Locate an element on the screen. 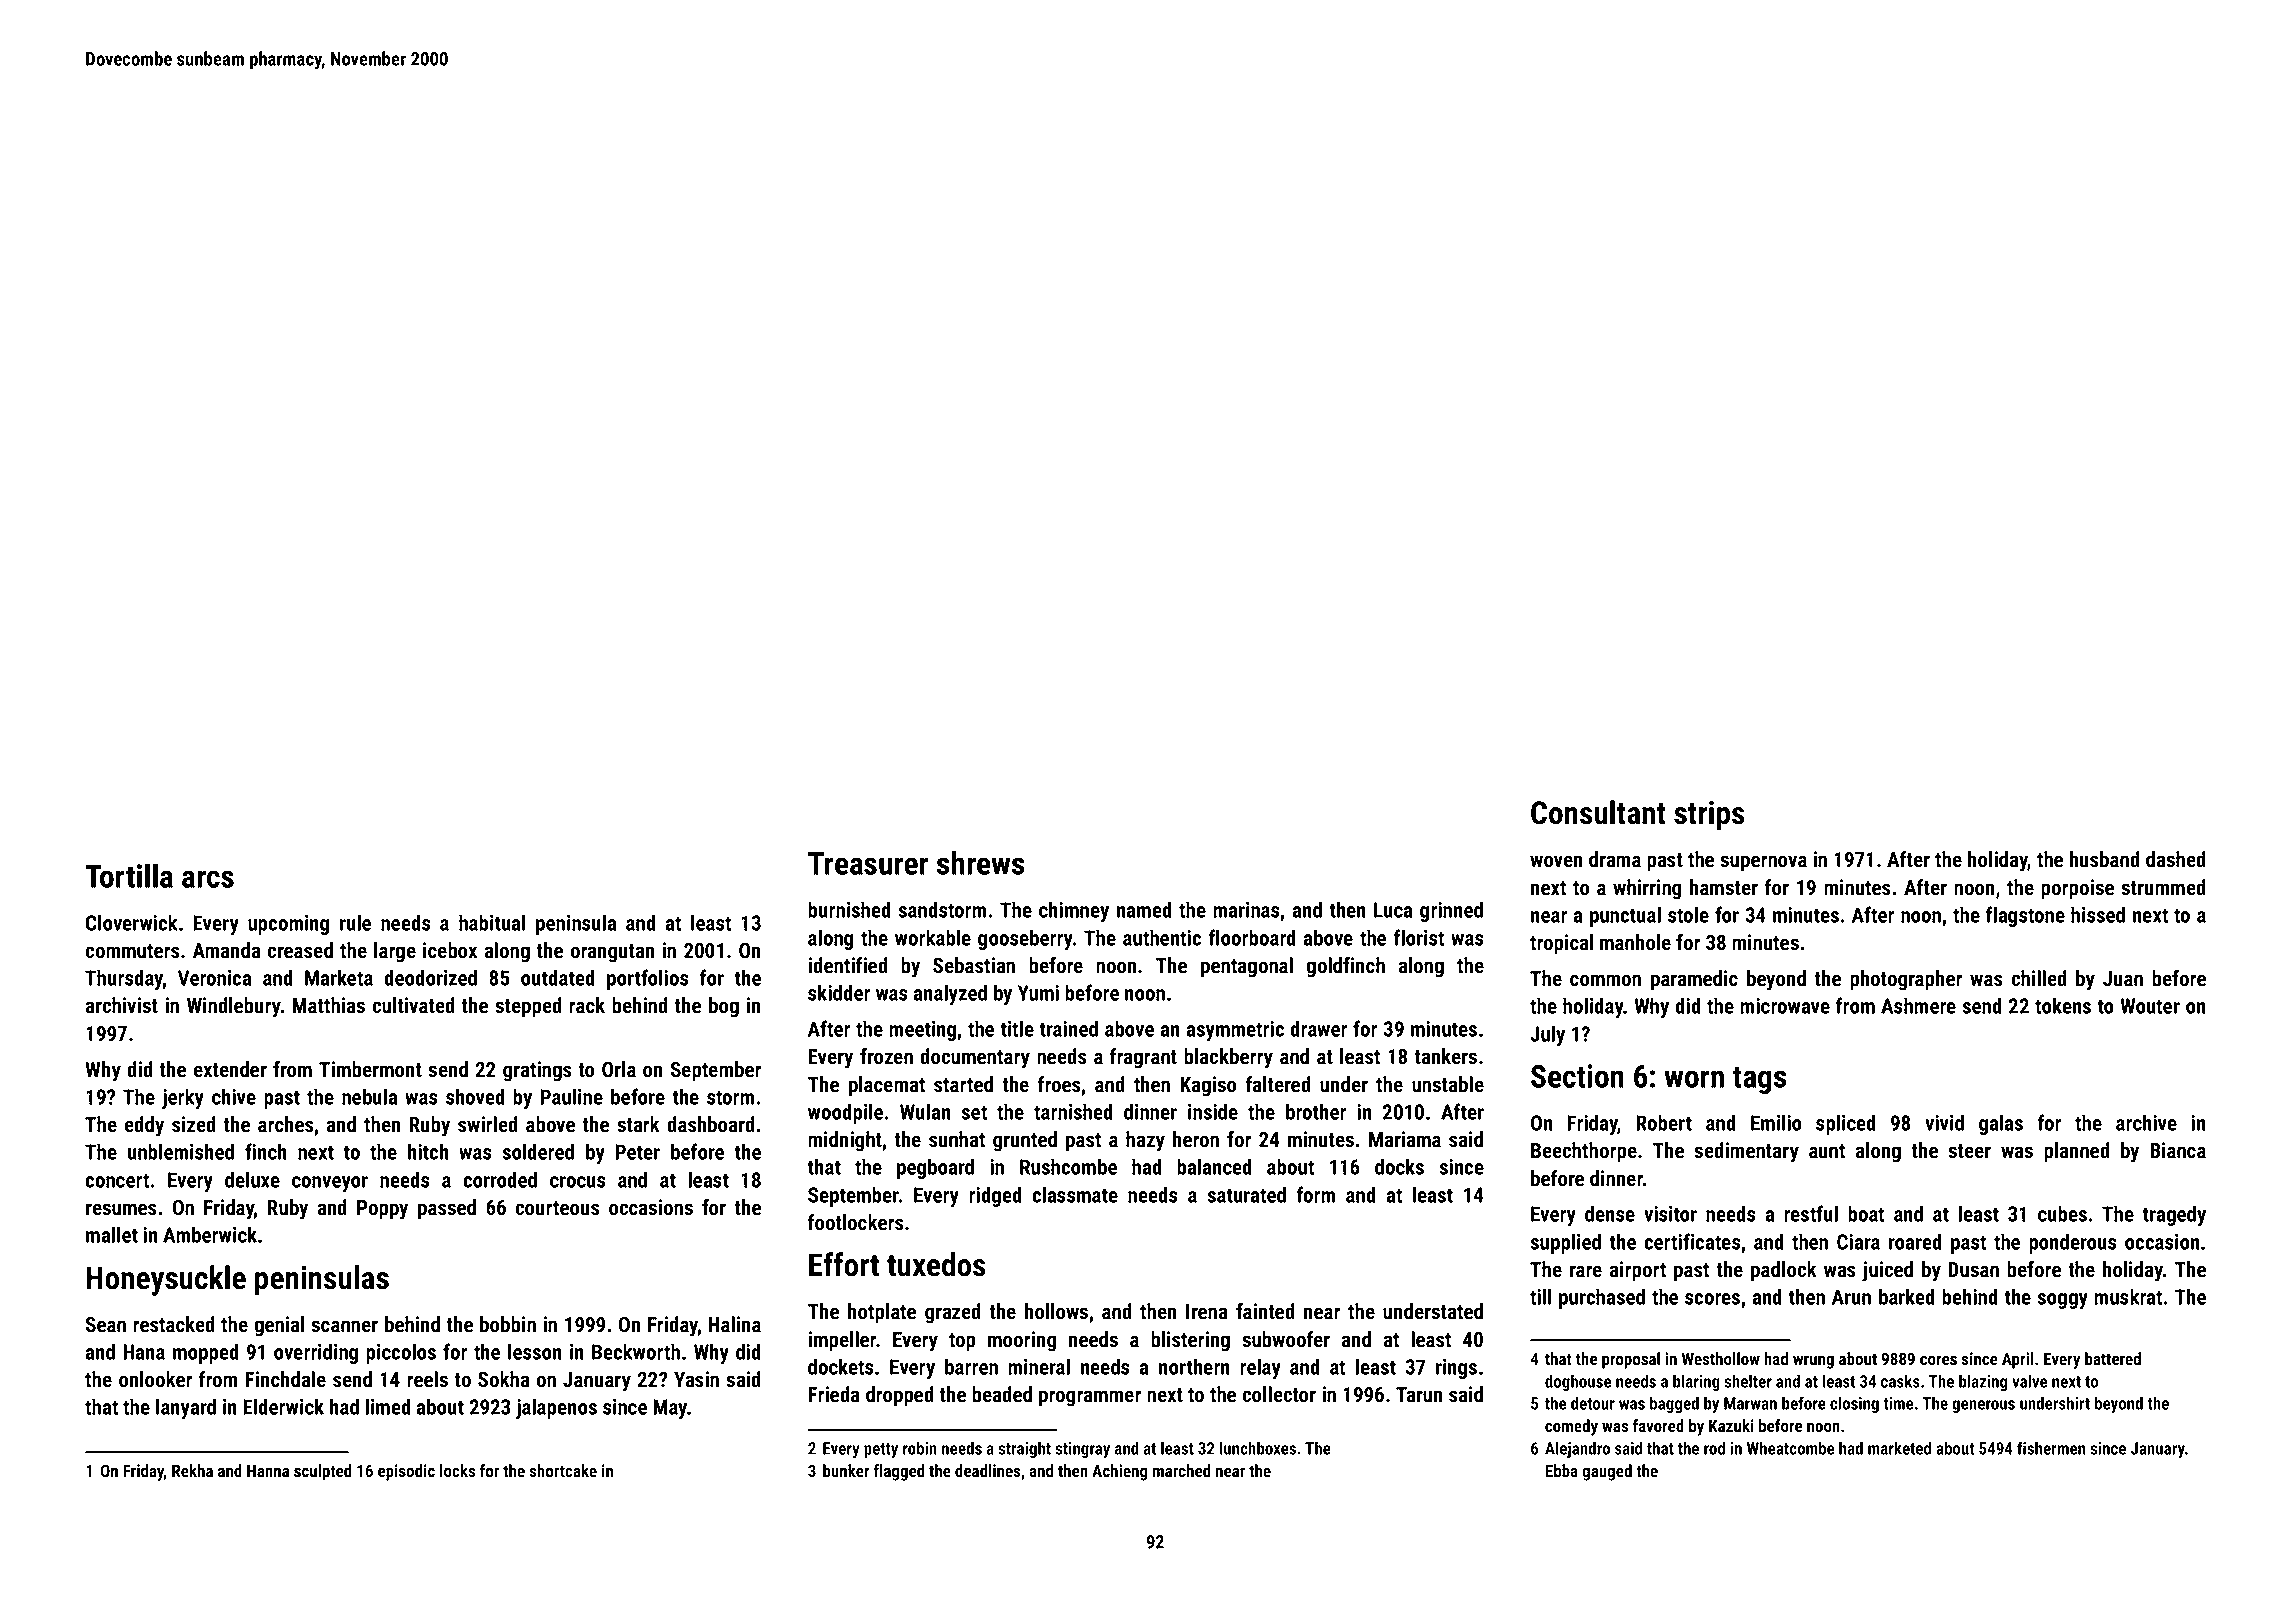 The image size is (2292, 1620). shortcake is located at coordinates (563, 1470).
